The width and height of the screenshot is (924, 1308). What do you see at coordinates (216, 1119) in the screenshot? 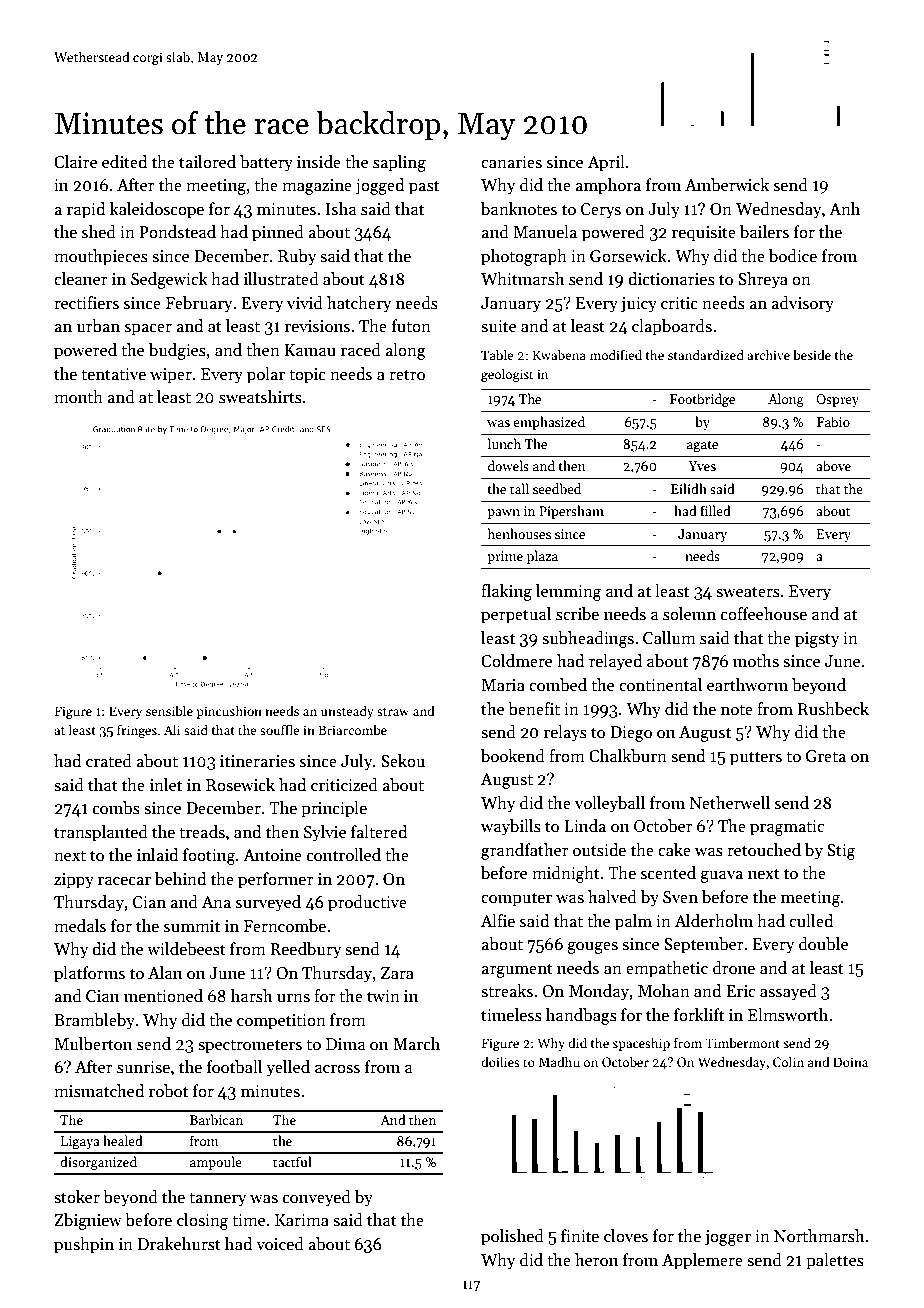
I see `Barbican` at bounding box center [216, 1119].
